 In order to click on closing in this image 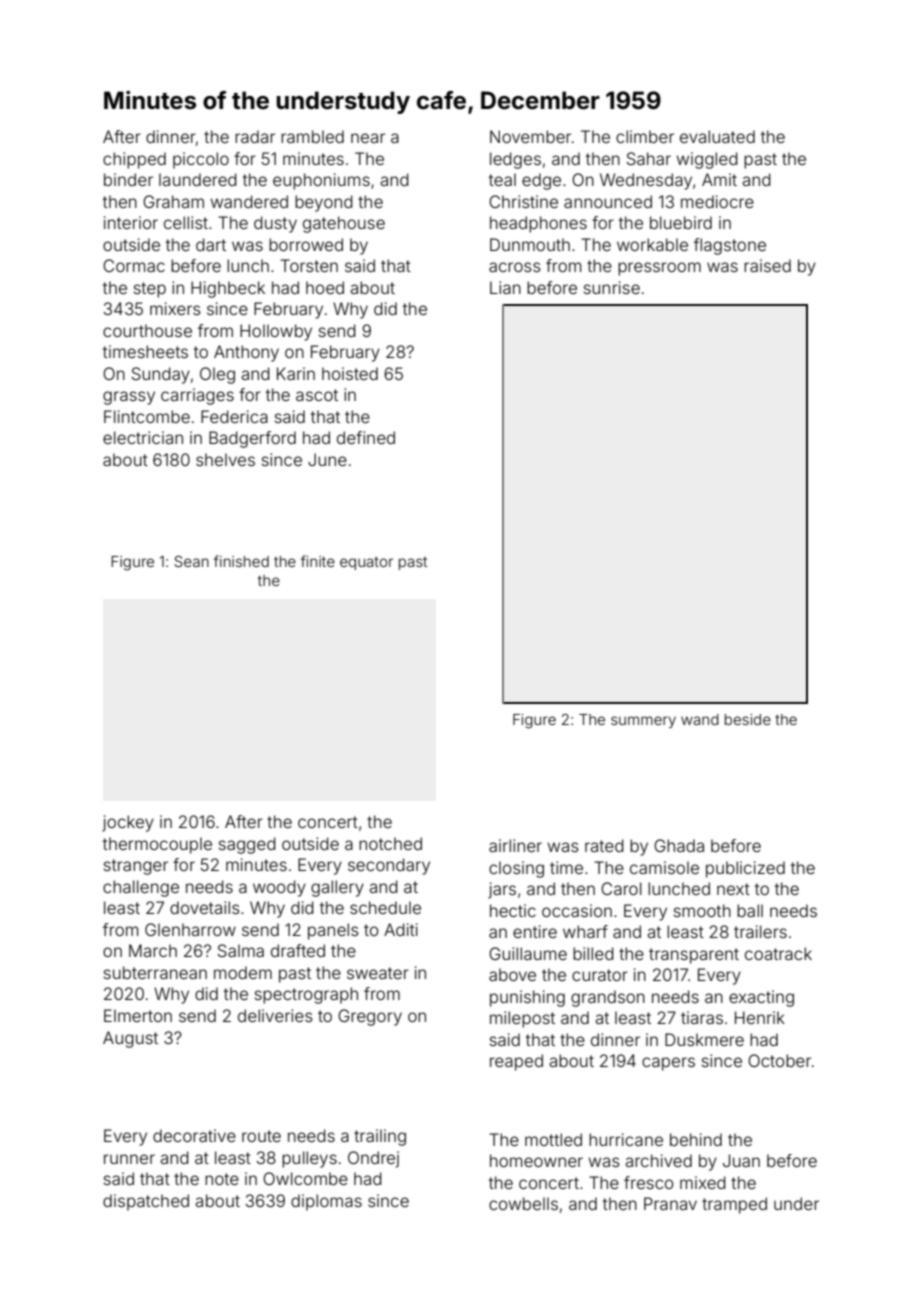, I will do `click(516, 869)`.
